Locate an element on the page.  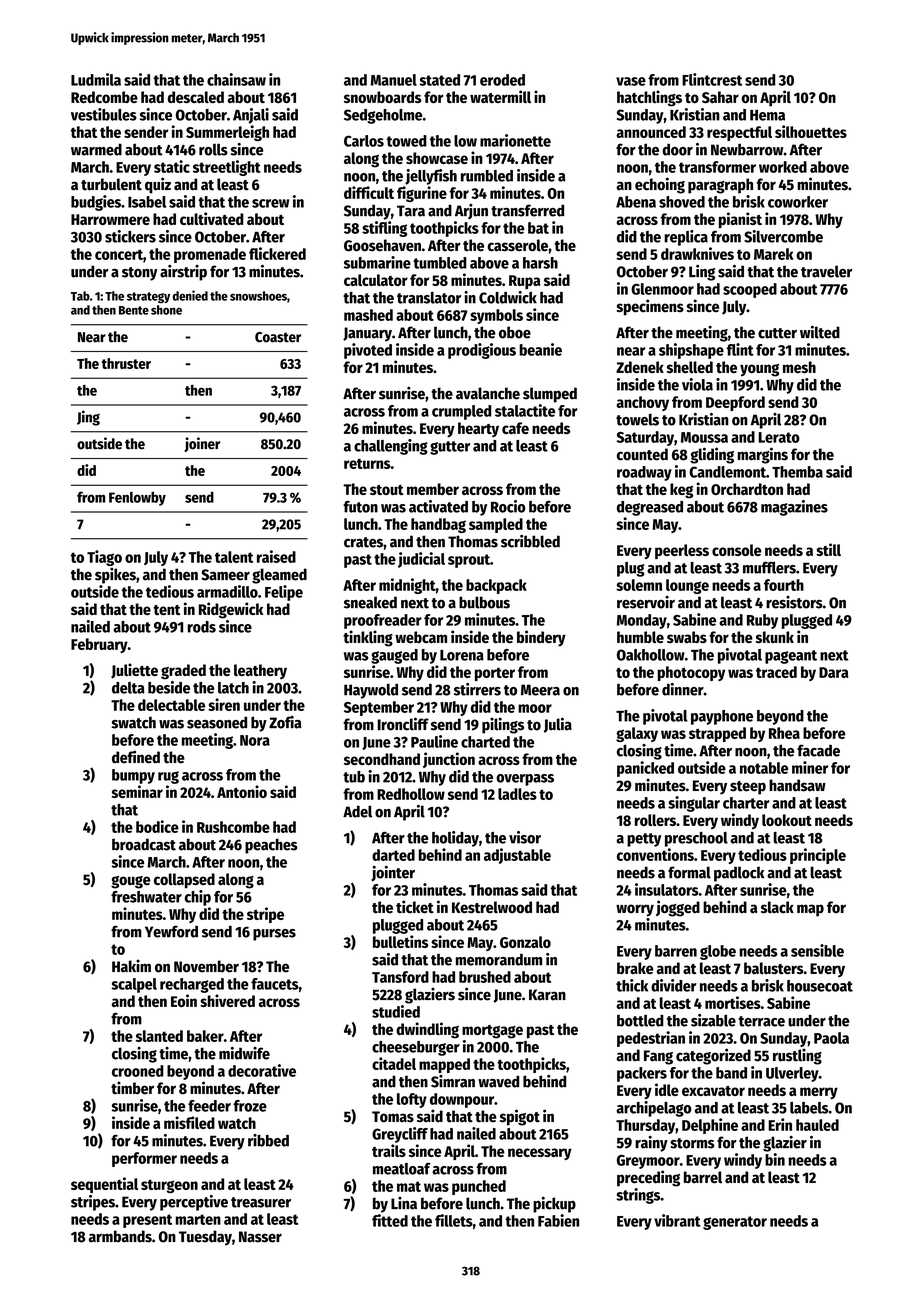
fillets is located at coordinates (454, 1220).
